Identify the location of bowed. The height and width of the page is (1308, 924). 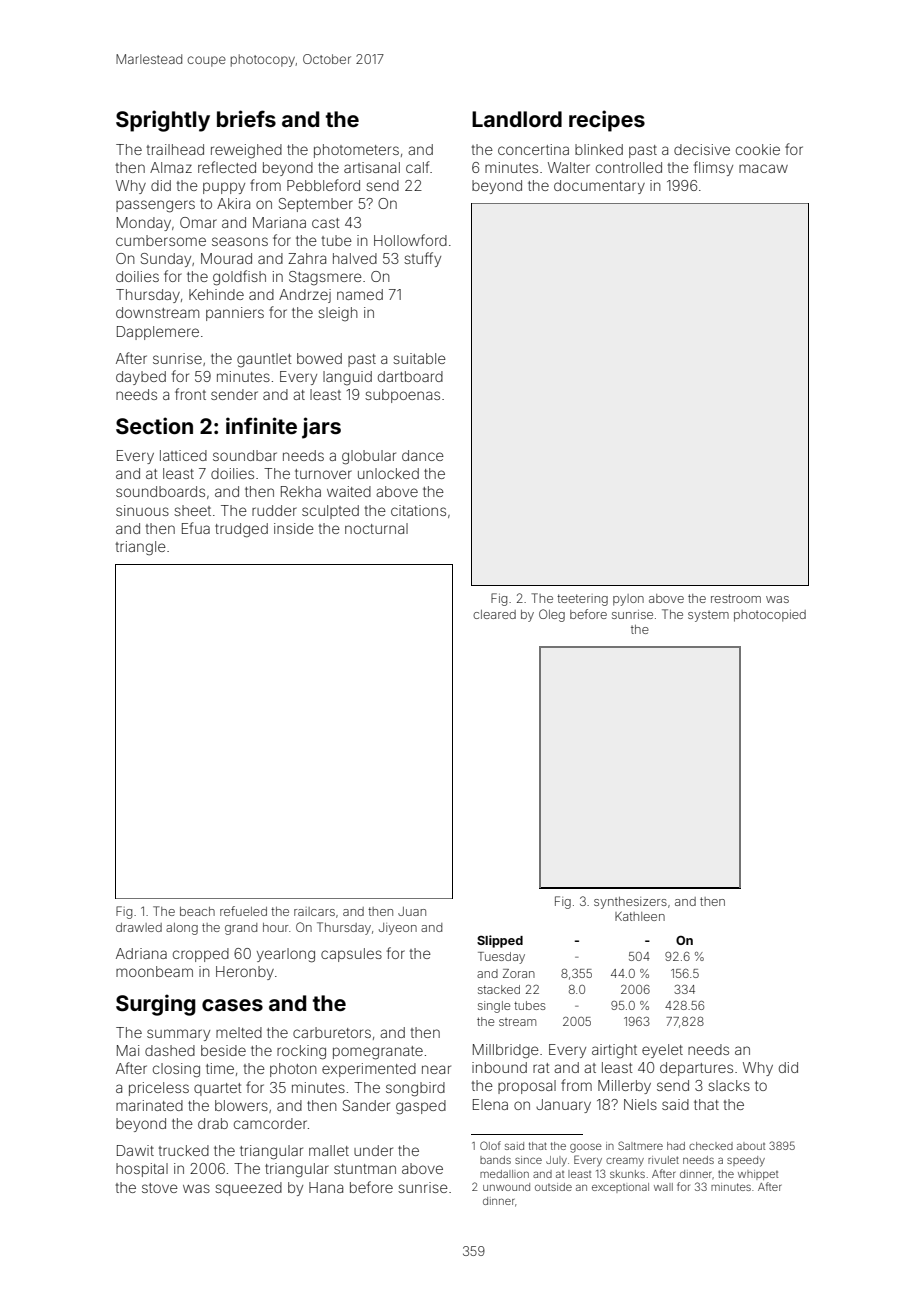
(319, 358).
